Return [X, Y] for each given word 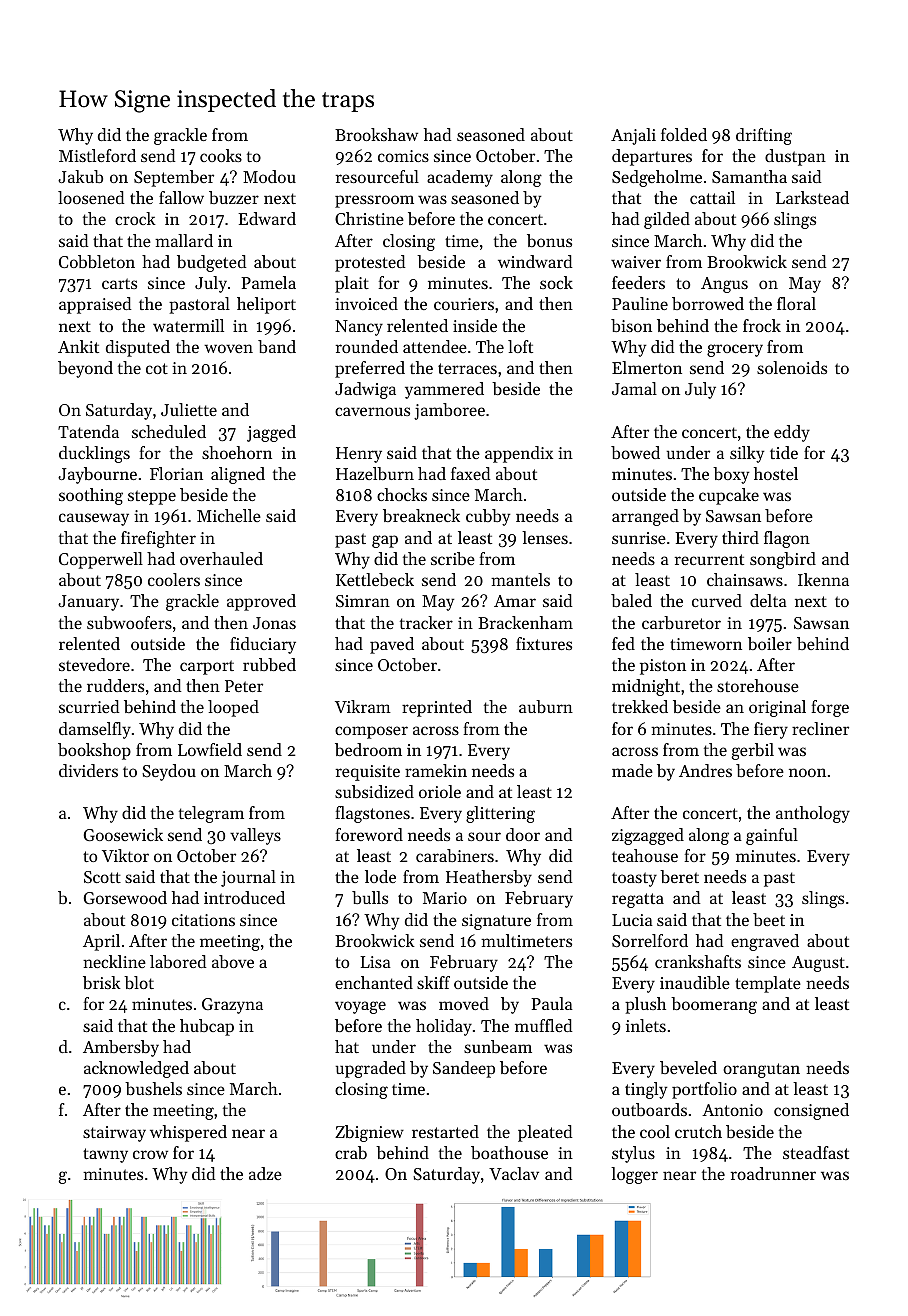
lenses [545, 537]
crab [351, 1152]
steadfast [816, 1152]
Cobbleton [97, 261]
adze [265, 1173]
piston [663, 667]
